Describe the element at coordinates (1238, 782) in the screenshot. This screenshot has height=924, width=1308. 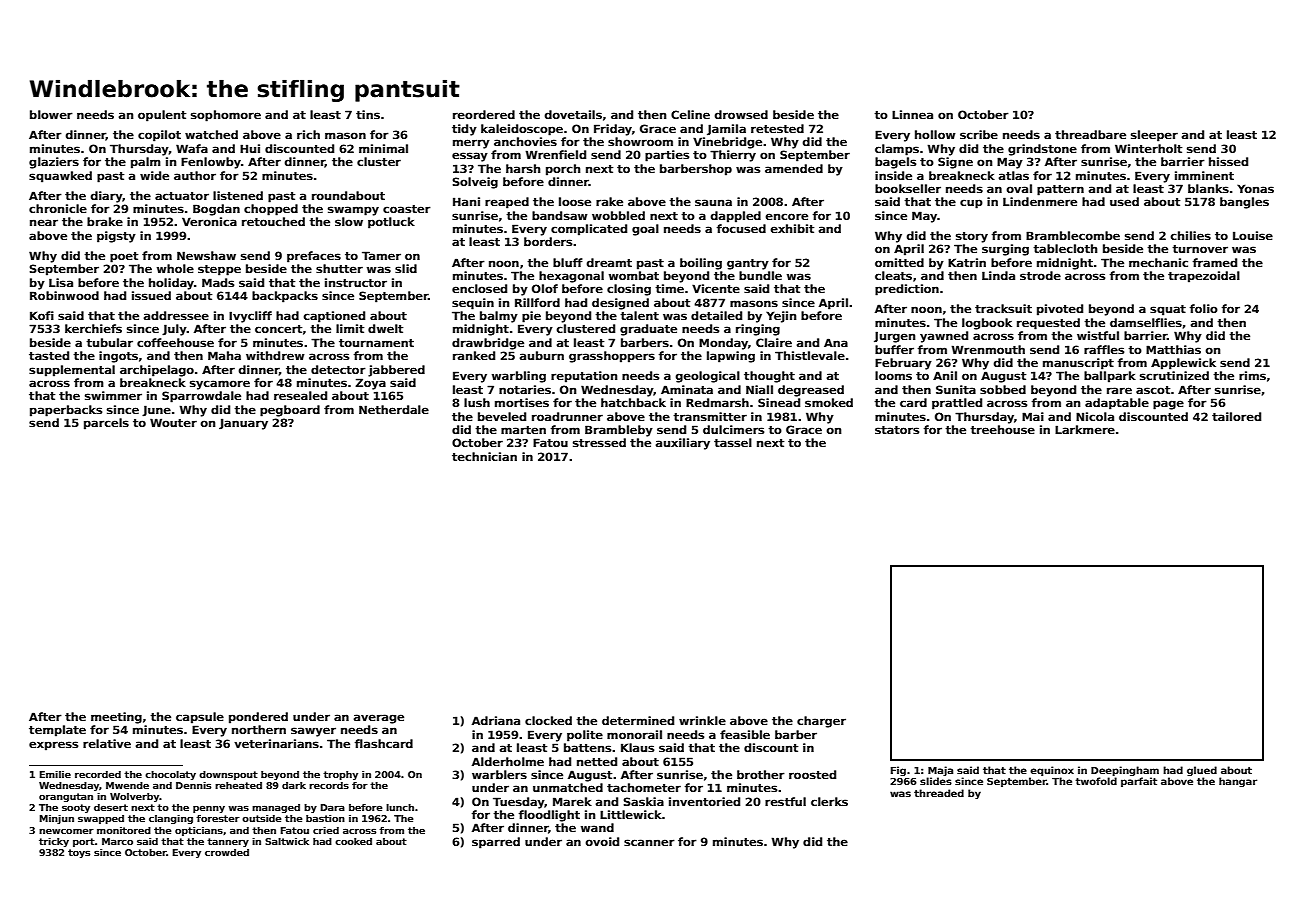
I see `hangar` at that location.
